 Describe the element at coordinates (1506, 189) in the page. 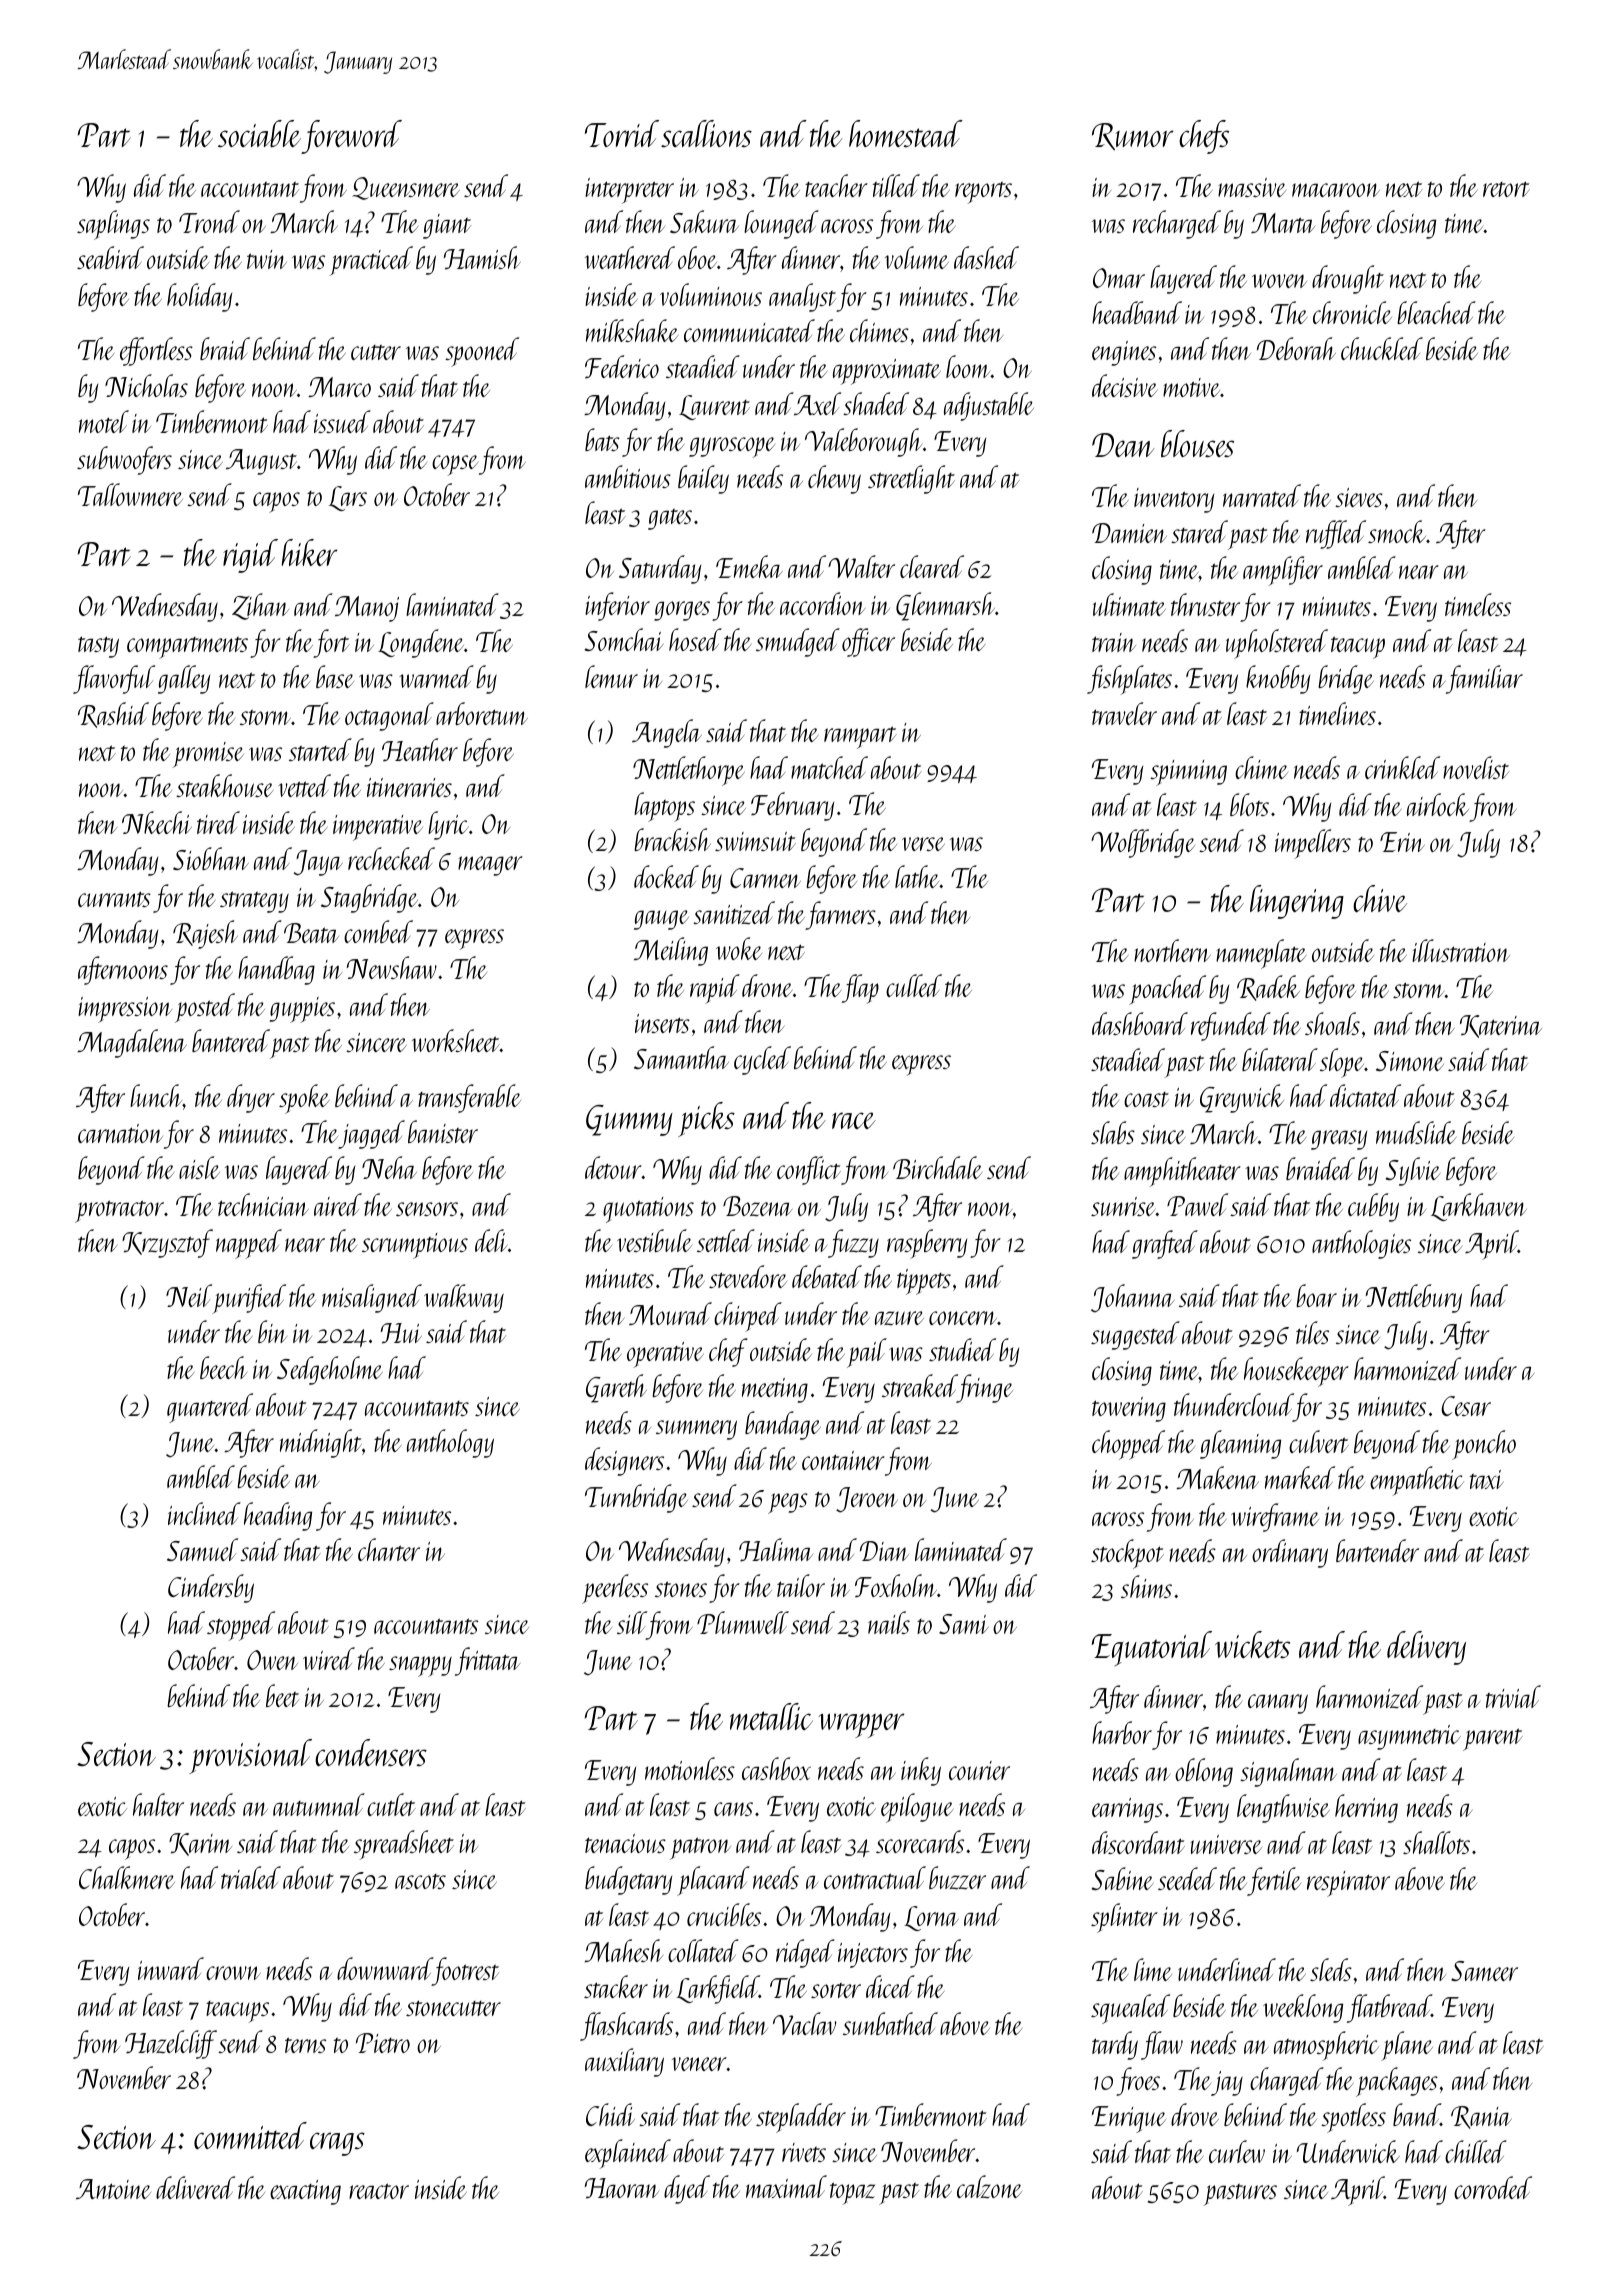

I see `retort` at that location.
